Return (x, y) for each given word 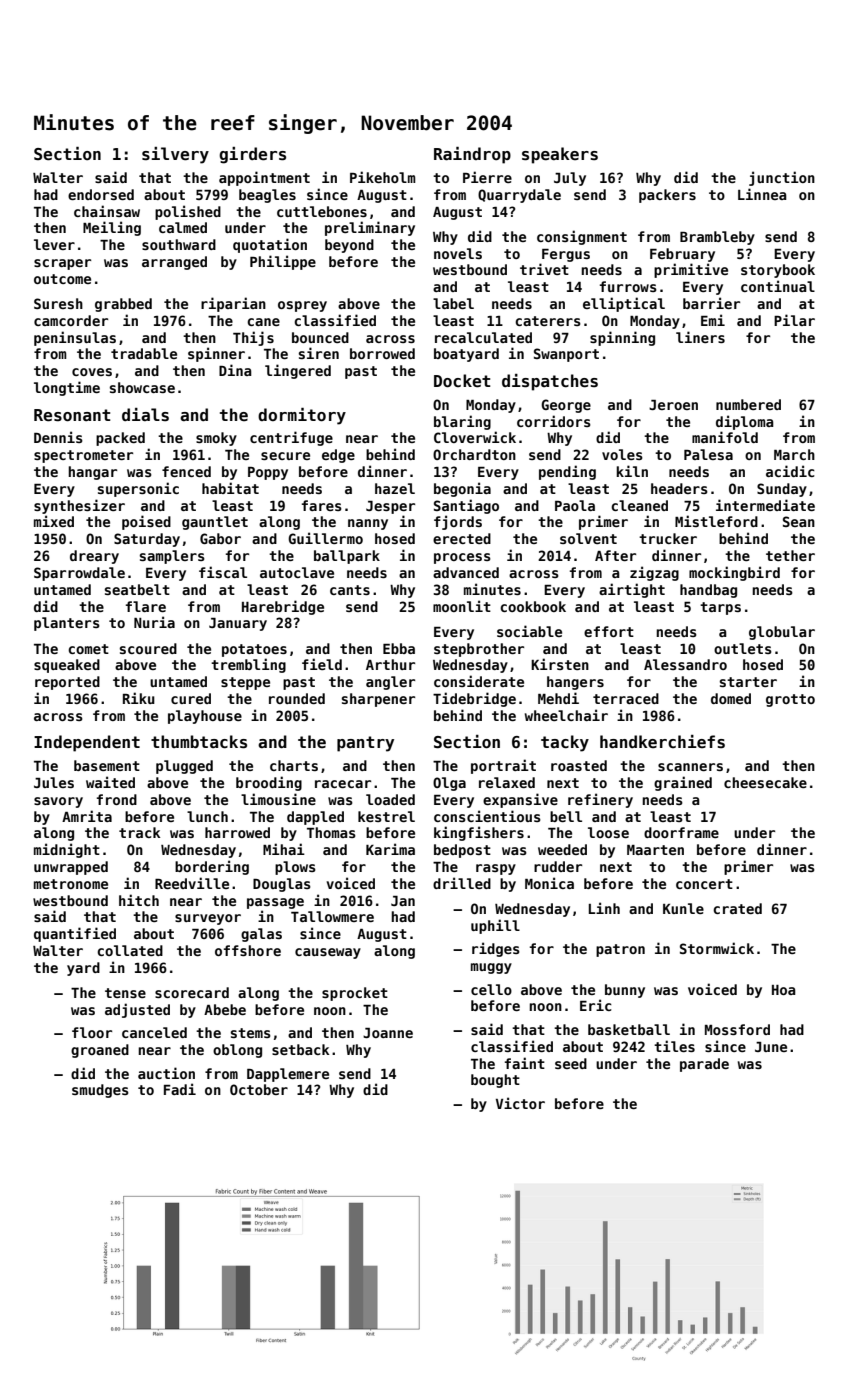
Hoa (784, 990)
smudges (100, 1091)
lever (54, 244)
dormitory (302, 416)
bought (495, 1081)
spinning (622, 338)
